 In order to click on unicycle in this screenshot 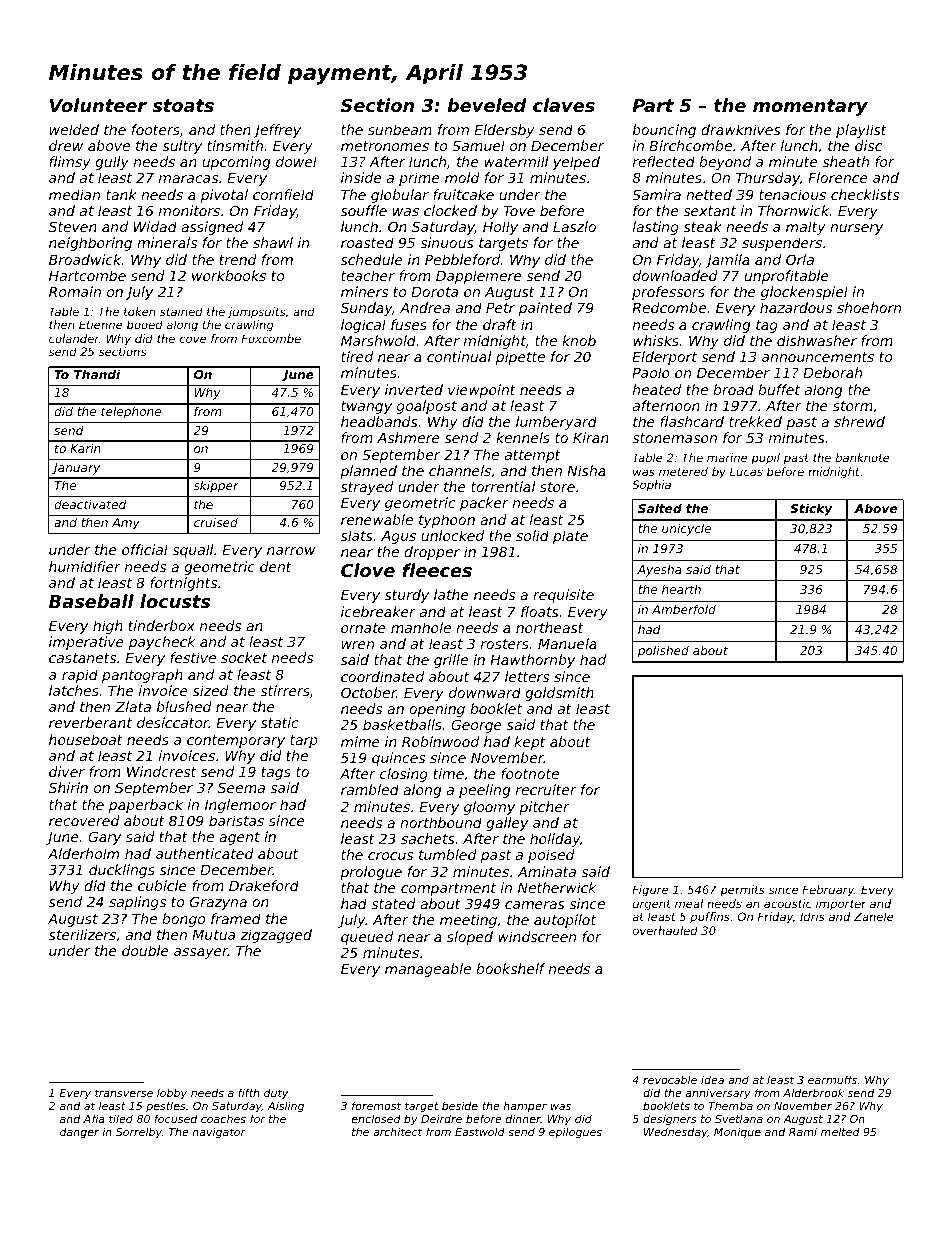, I will do `click(686, 529)`.
